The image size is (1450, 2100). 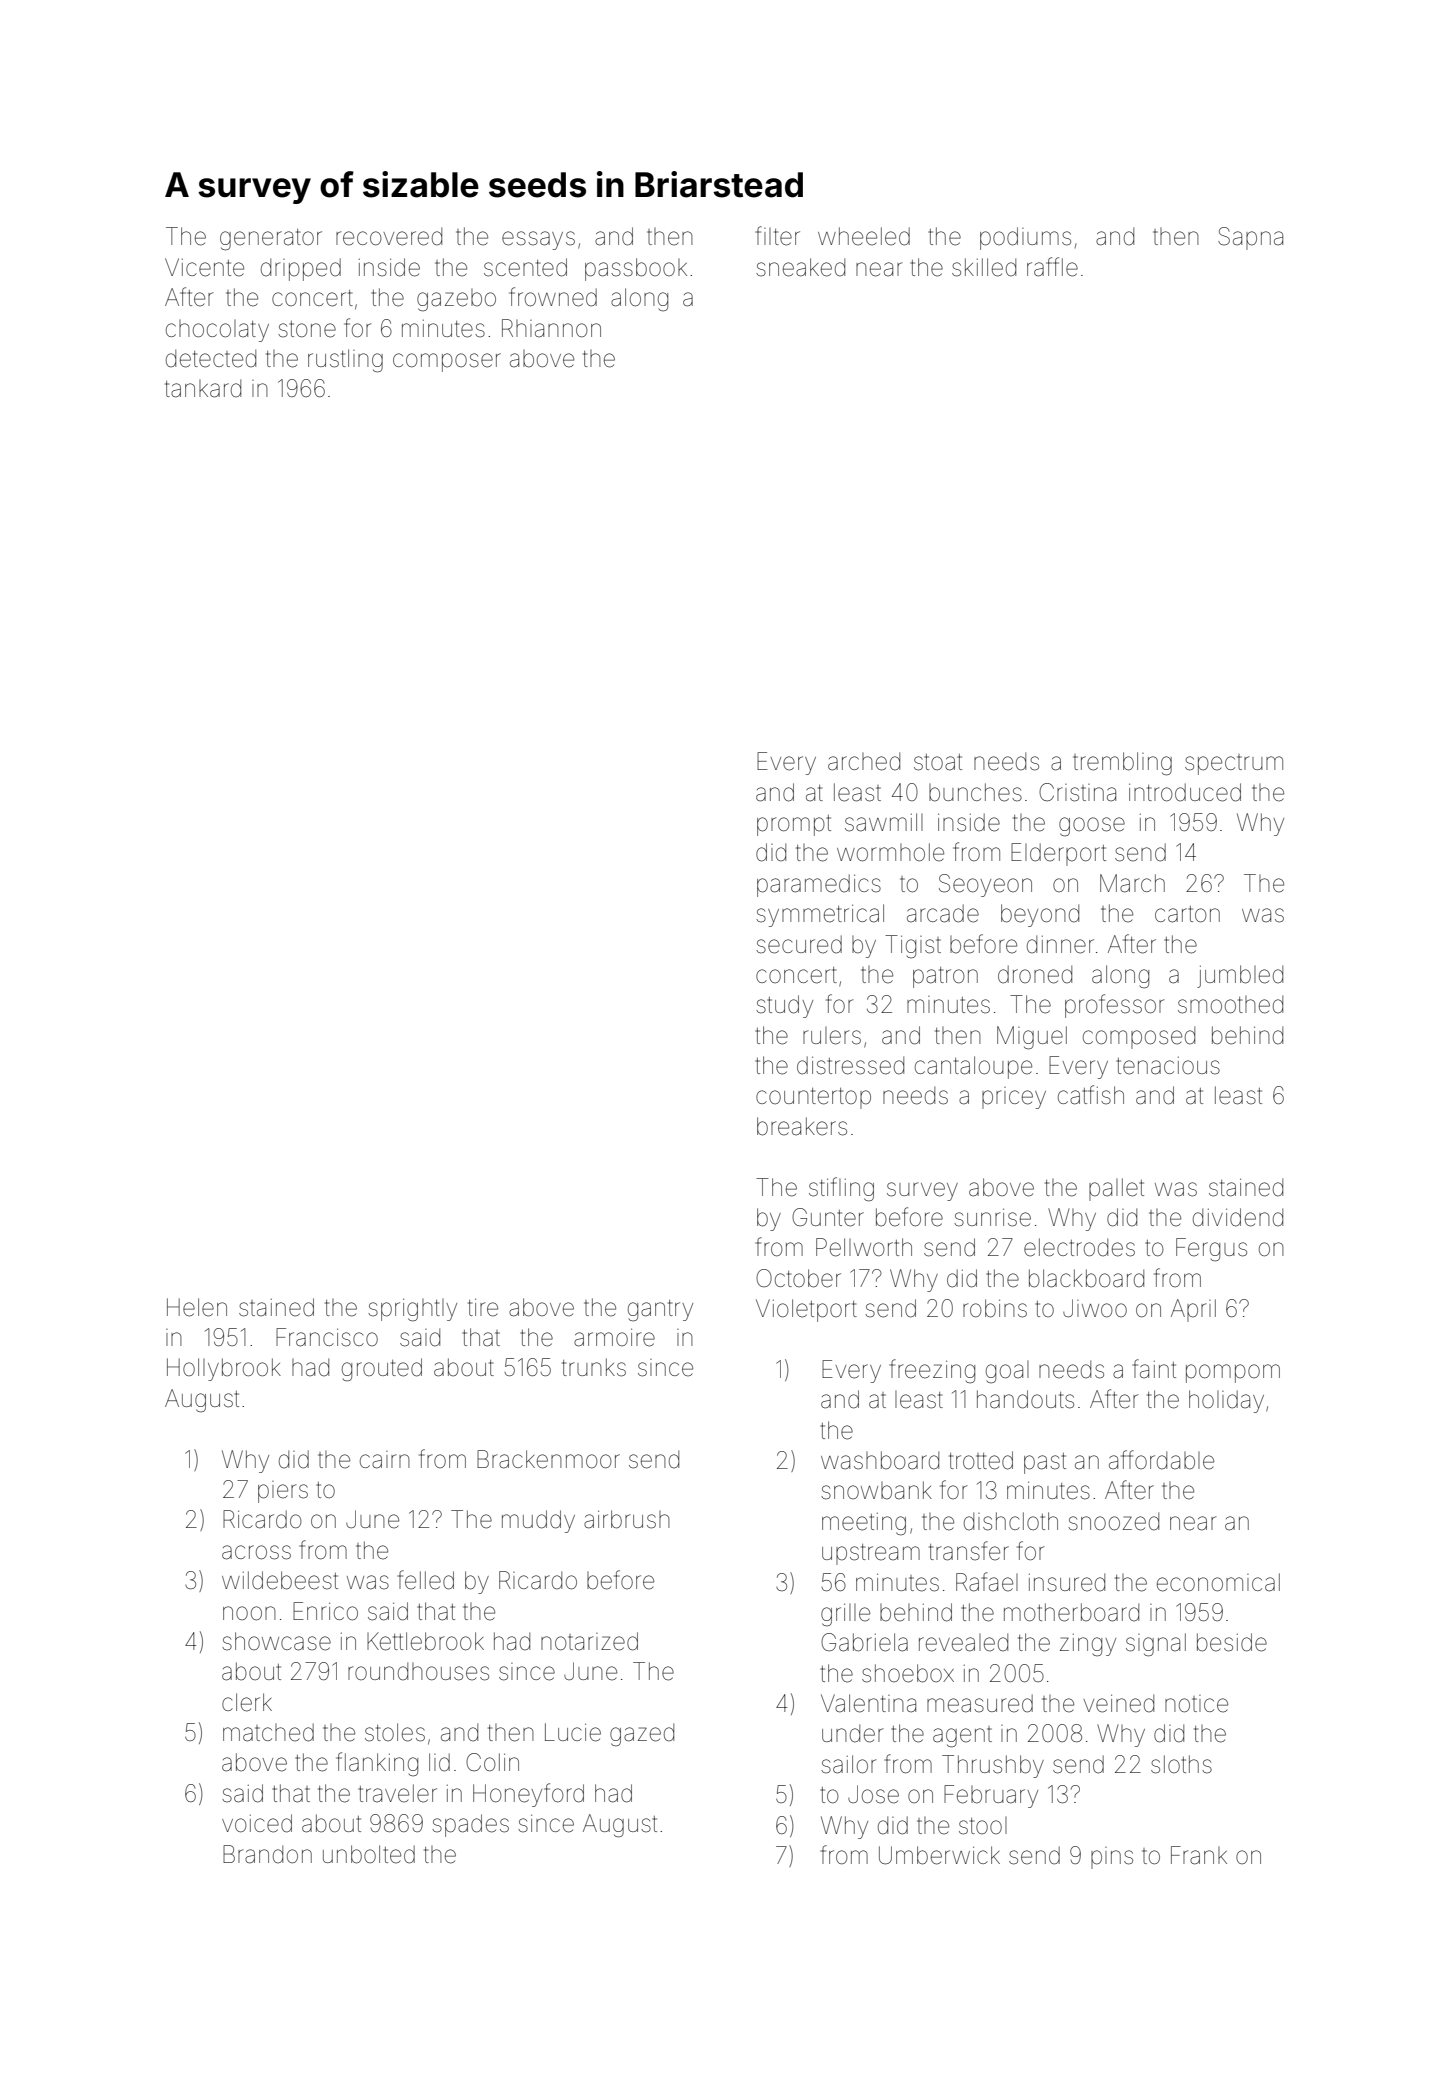 What do you see at coordinates (197, 1307) in the document?
I see `Helen` at bounding box center [197, 1307].
